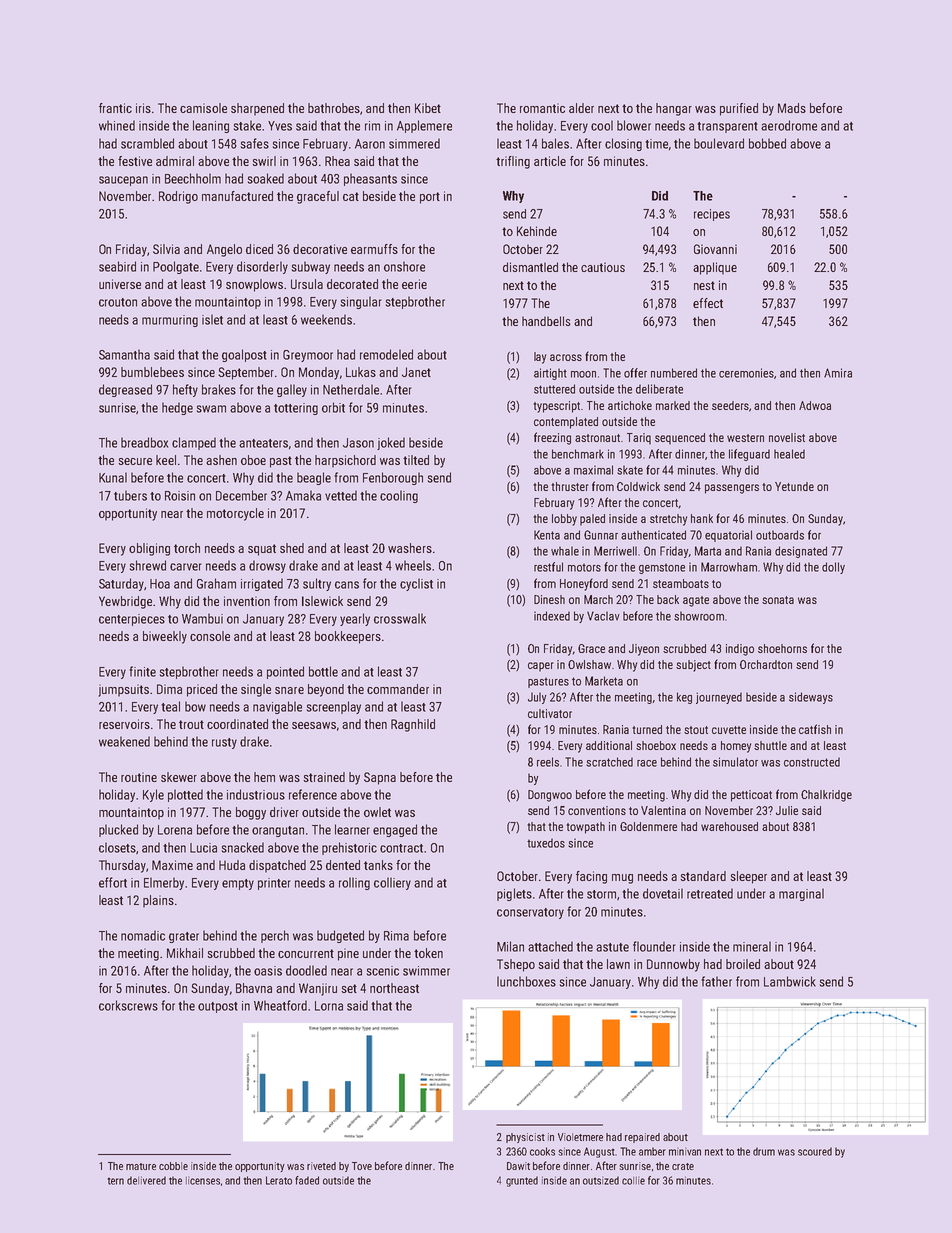 The image size is (952, 1233). Describe the element at coordinates (235, 514) in the screenshot. I see `motorcycle` at that location.
